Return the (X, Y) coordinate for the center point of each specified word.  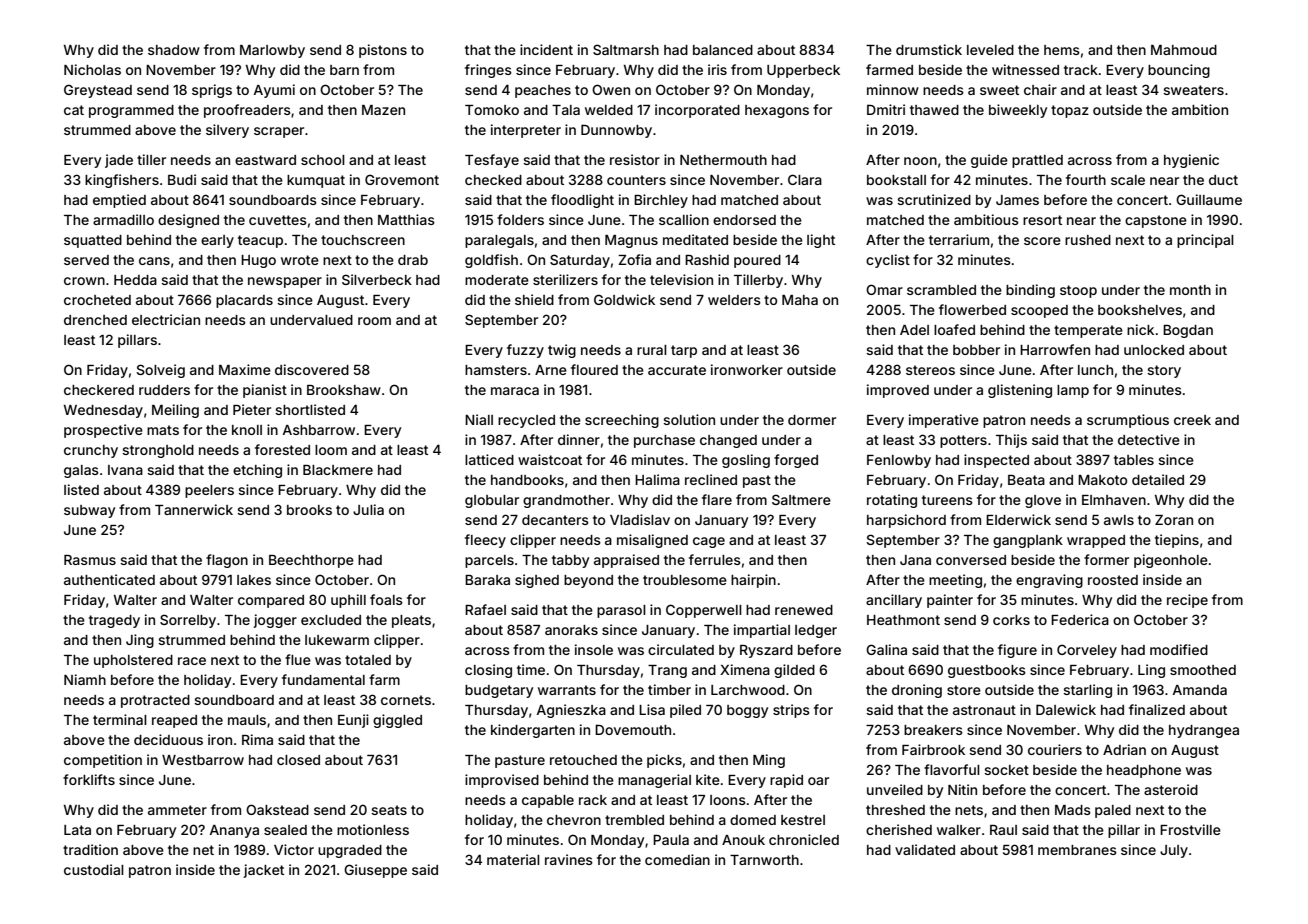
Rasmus (90, 560)
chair (1040, 89)
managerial (654, 781)
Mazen (383, 110)
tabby (570, 561)
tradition (90, 849)
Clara (805, 179)
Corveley (1087, 651)
